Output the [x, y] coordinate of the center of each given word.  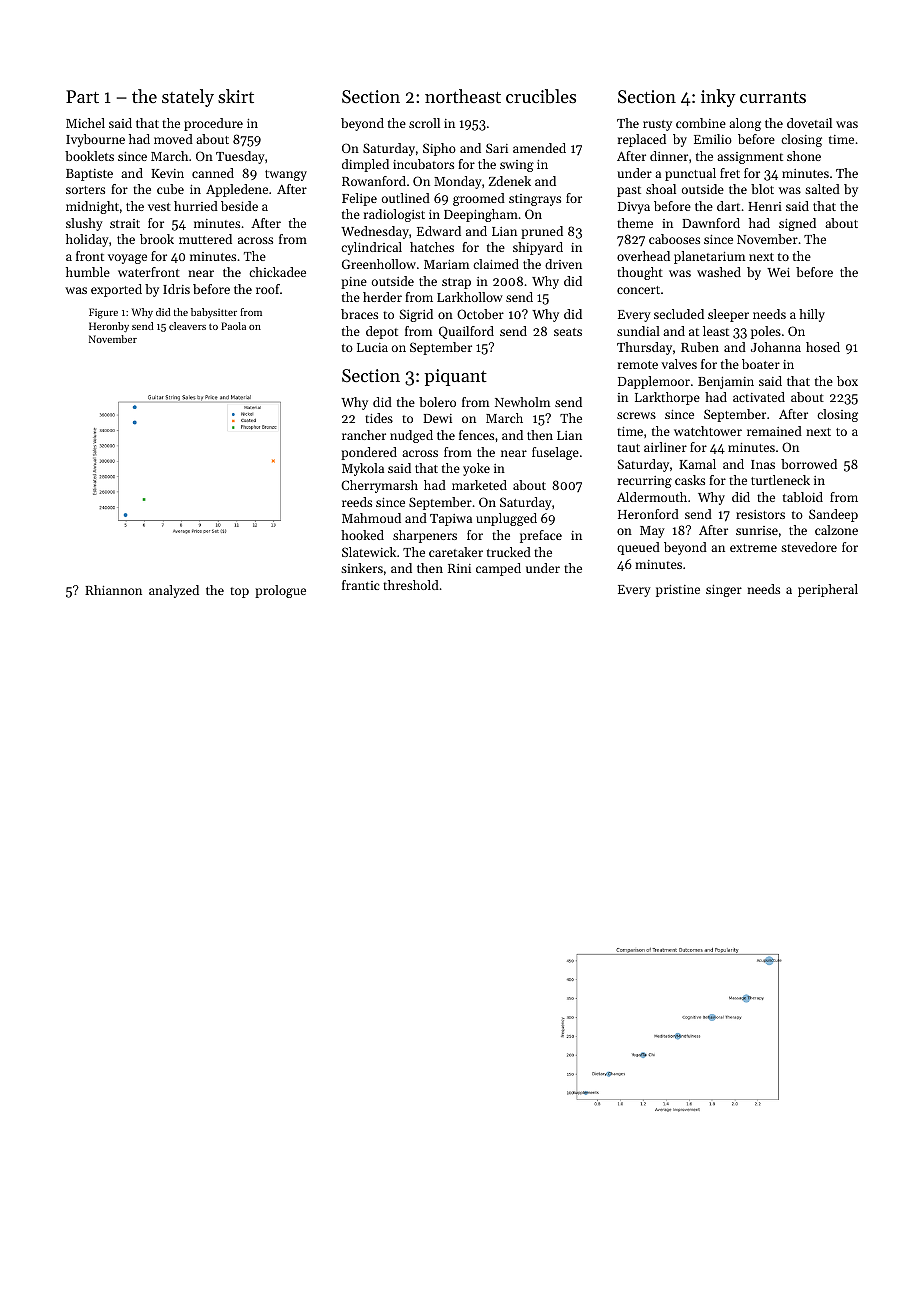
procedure [213, 124]
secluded [679, 314]
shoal [661, 189]
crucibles [541, 96]
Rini [459, 568]
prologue [280, 591]
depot [382, 332]
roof [268, 289]
